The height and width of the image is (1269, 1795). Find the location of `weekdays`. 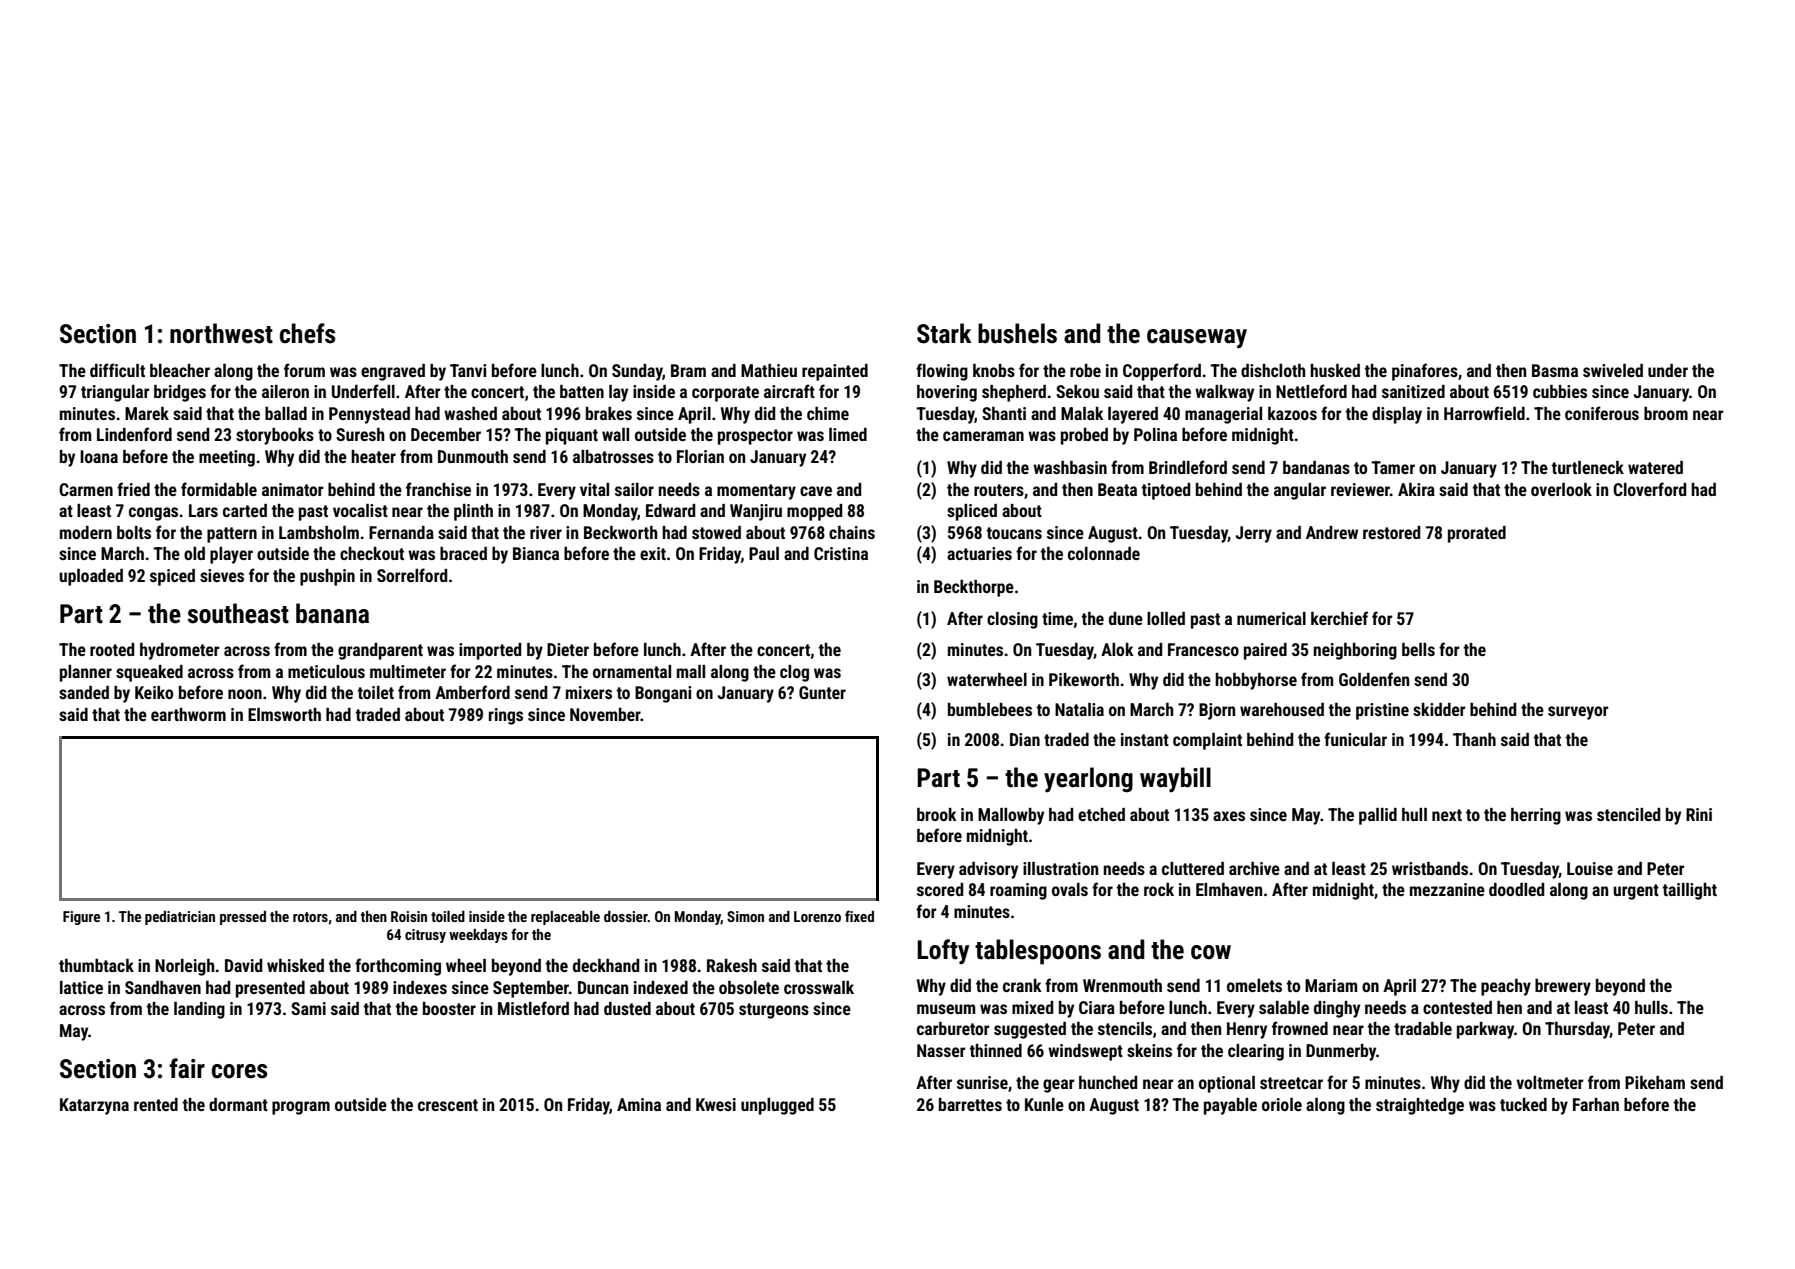

weekdays is located at coordinates (478, 936).
